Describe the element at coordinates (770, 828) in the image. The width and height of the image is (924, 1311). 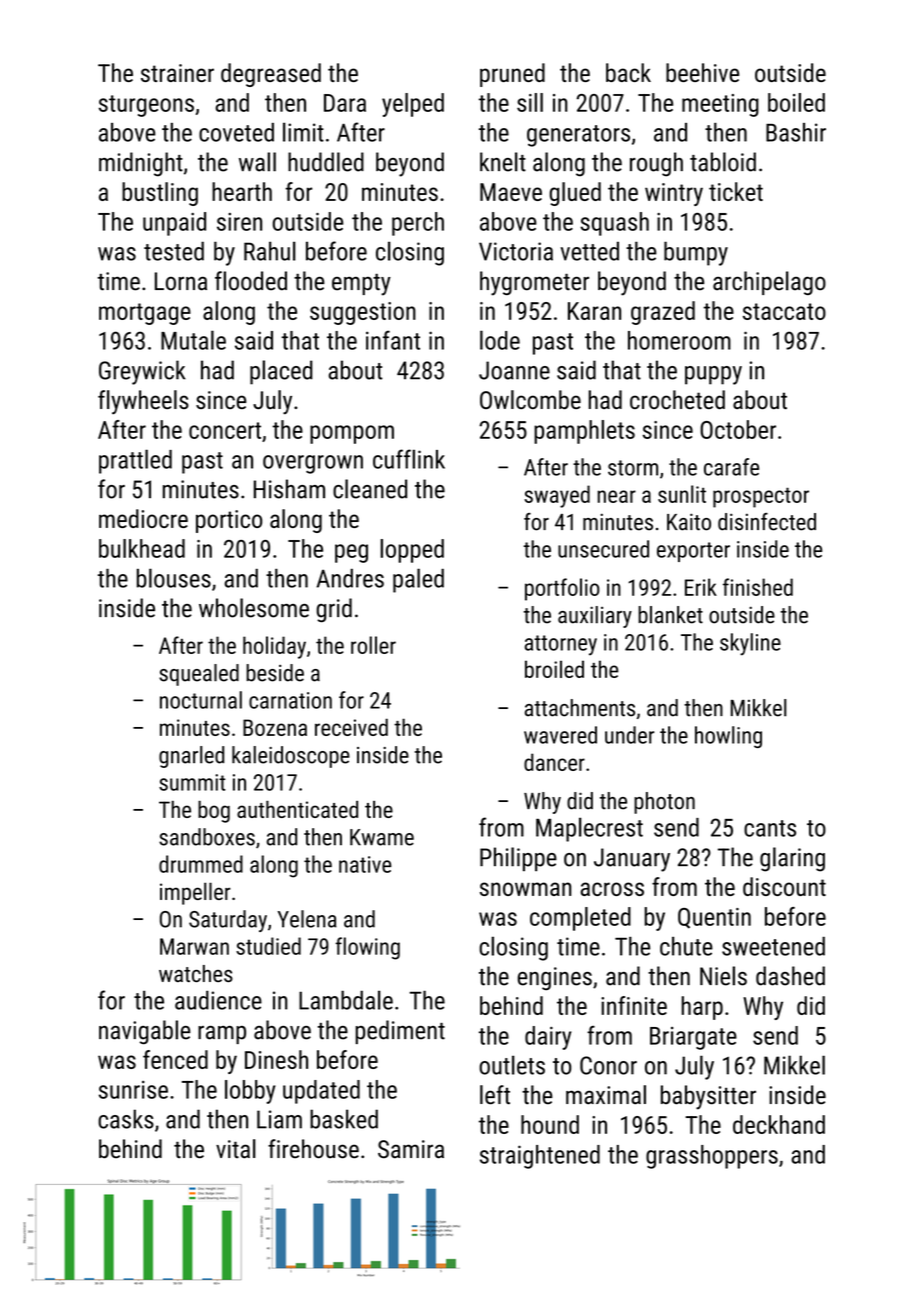
I see `cants` at that location.
